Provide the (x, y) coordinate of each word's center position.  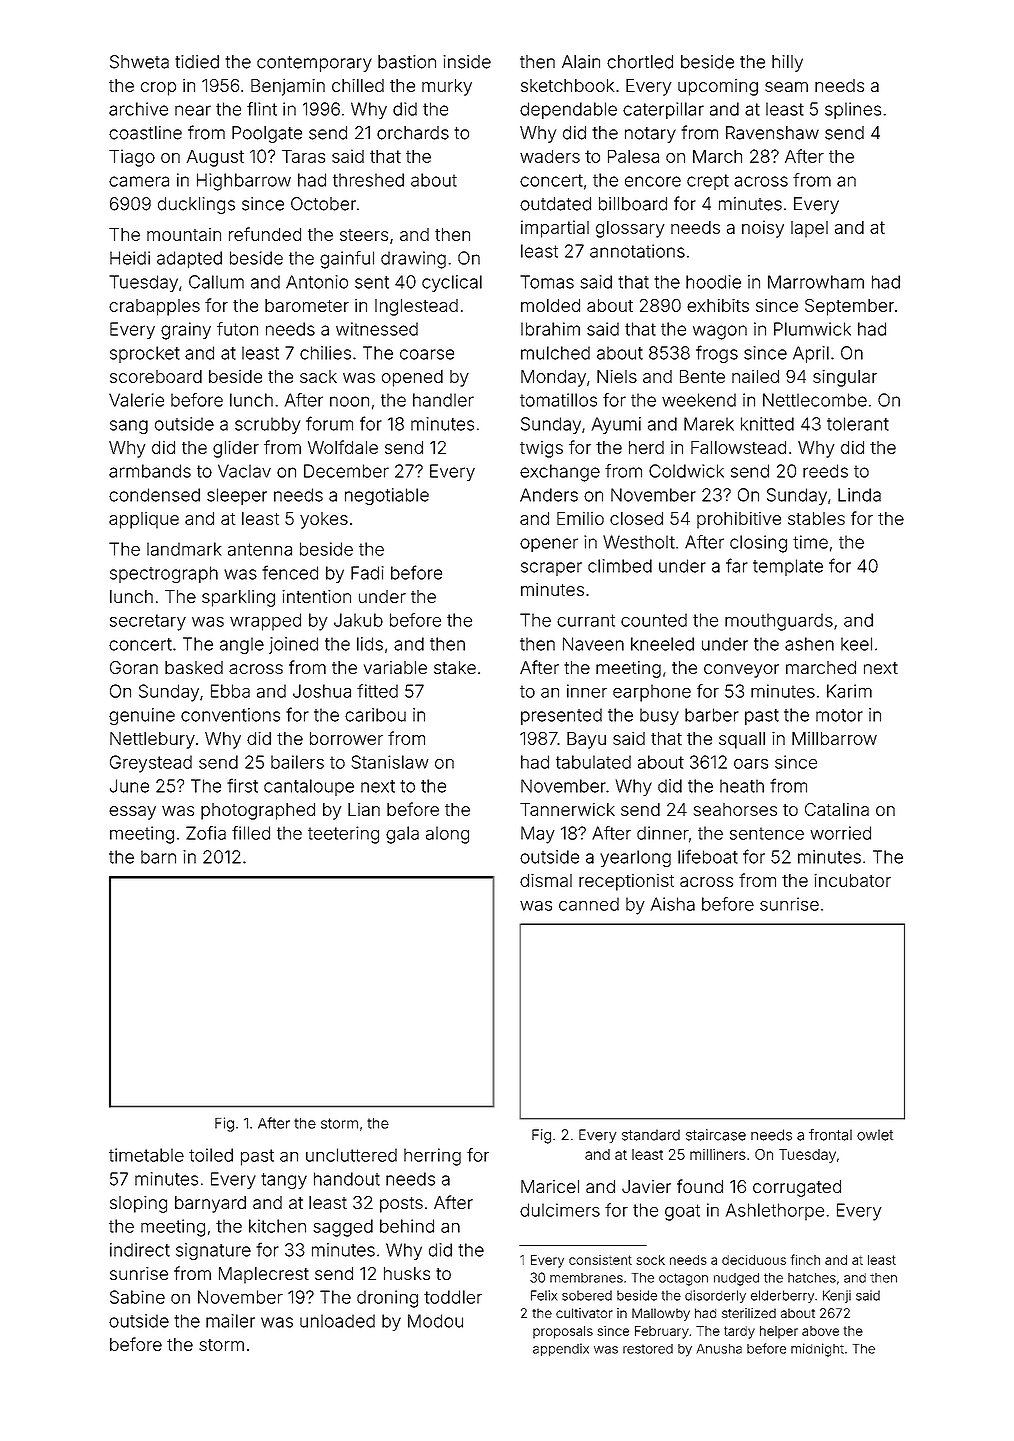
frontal (830, 1135)
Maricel (550, 1186)
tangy (284, 1181)
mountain (184, 234)
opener (549, 545)
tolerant (858, 424)
